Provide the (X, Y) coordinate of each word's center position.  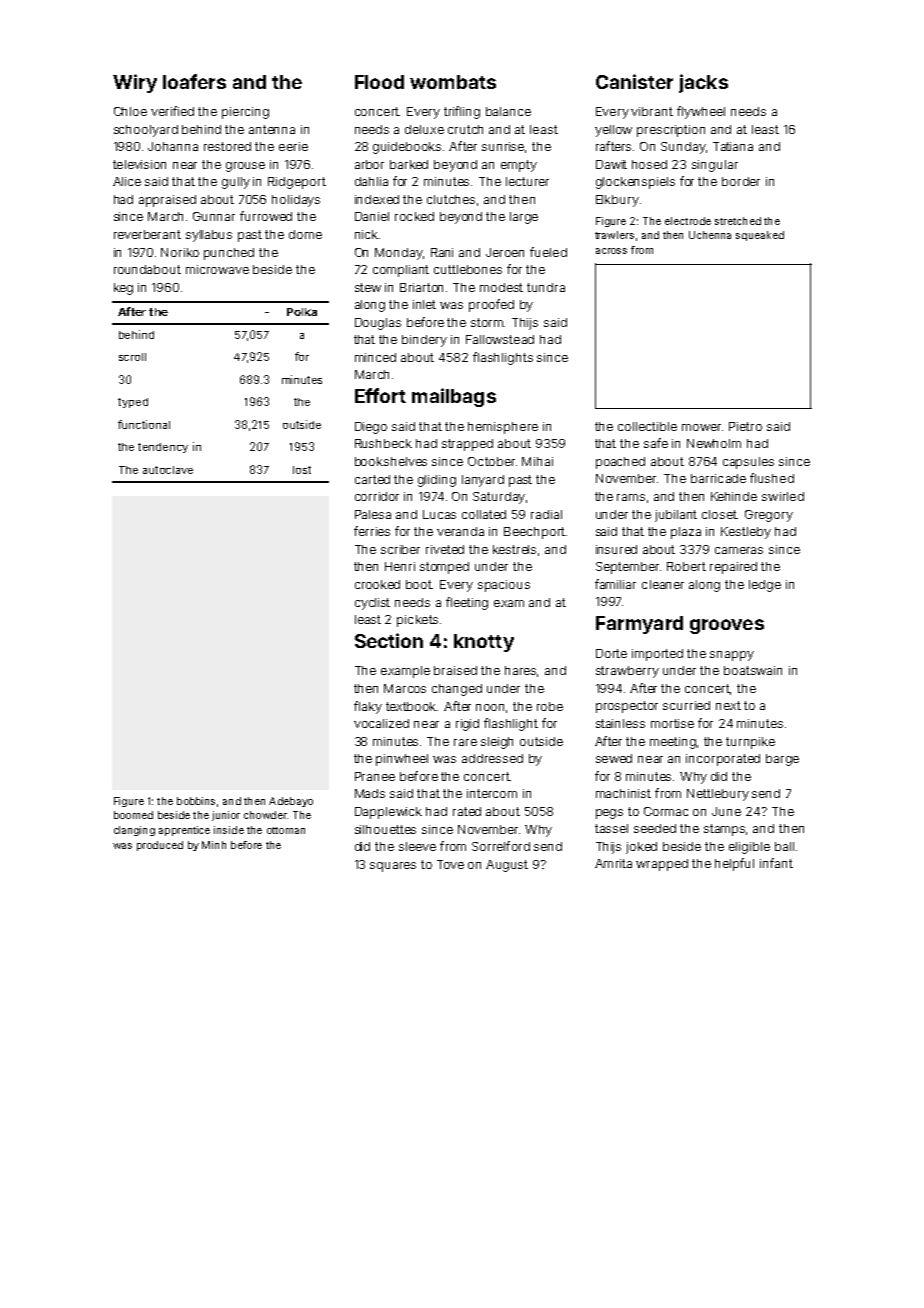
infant (776, 863)
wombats (453, 82)
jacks (703, 83)
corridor (377, 496)
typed (133, 403)
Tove (450, 864)
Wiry (135, 83)
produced (160, 846)
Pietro (745, 426)
